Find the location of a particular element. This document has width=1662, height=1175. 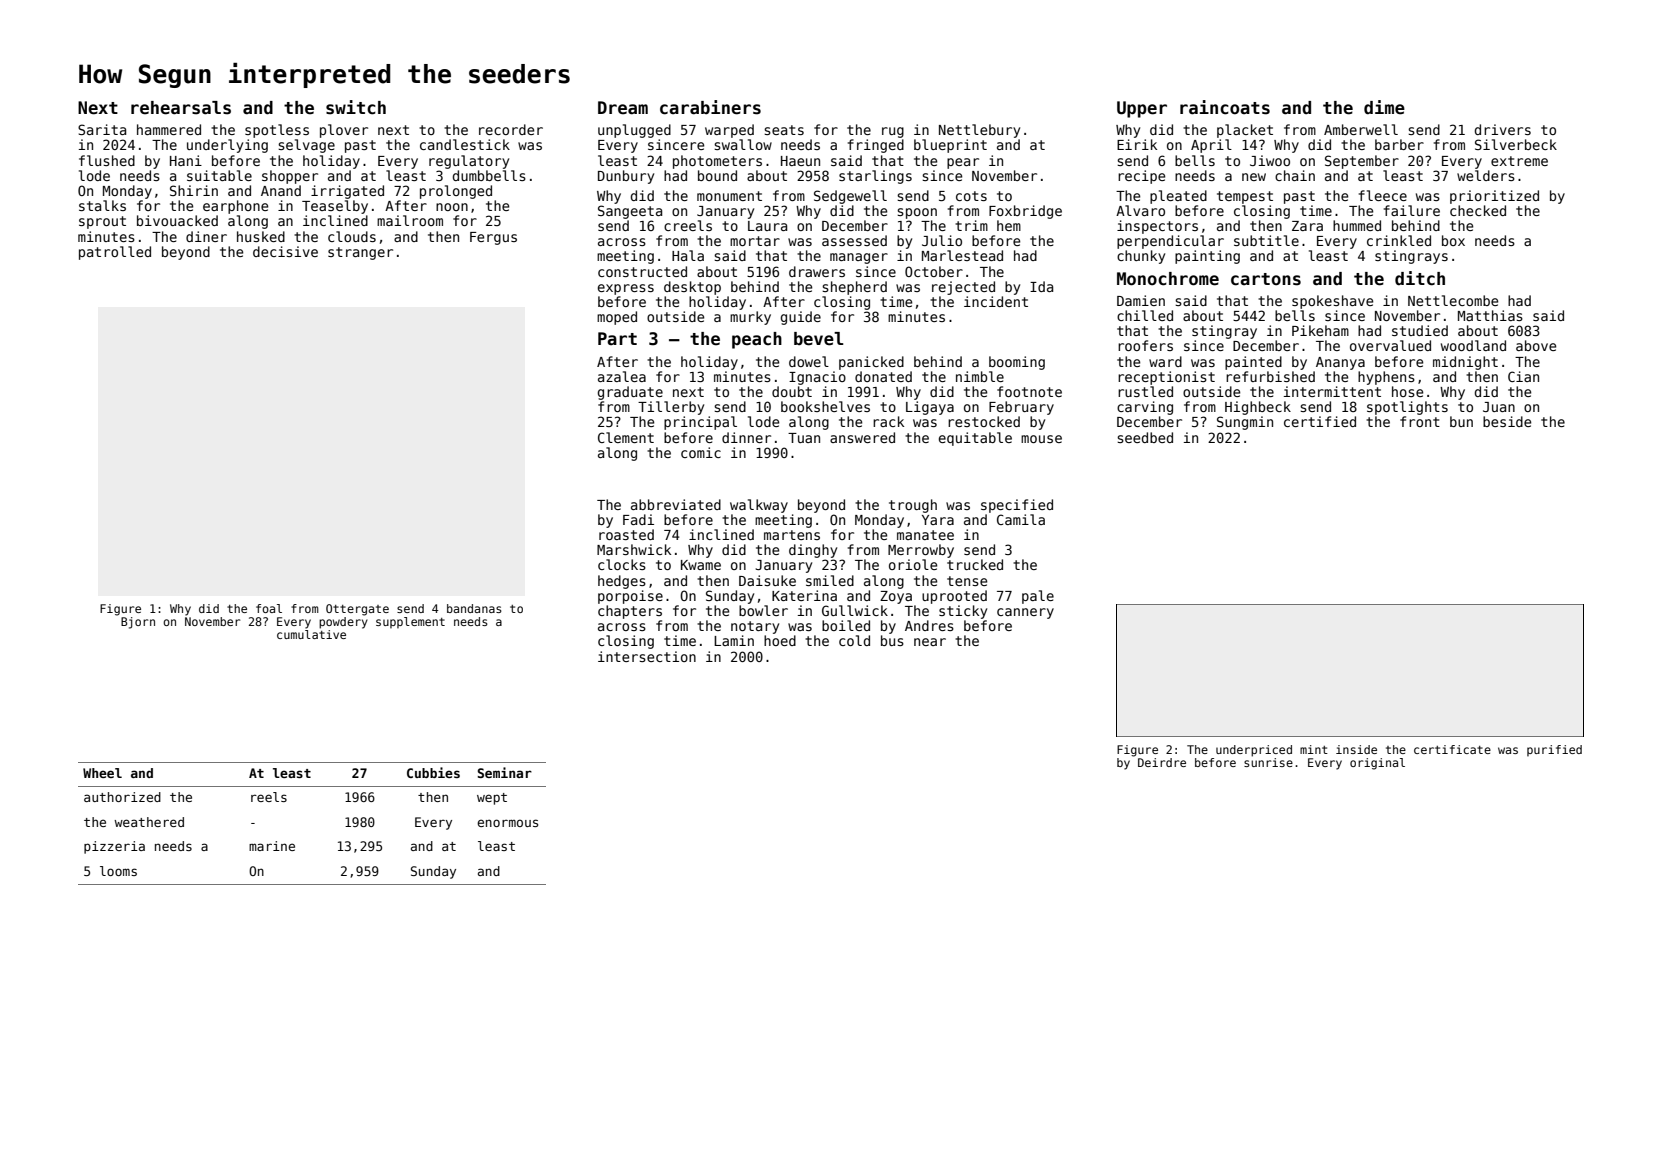

Bjorn is located at coordinates (138, 623).
